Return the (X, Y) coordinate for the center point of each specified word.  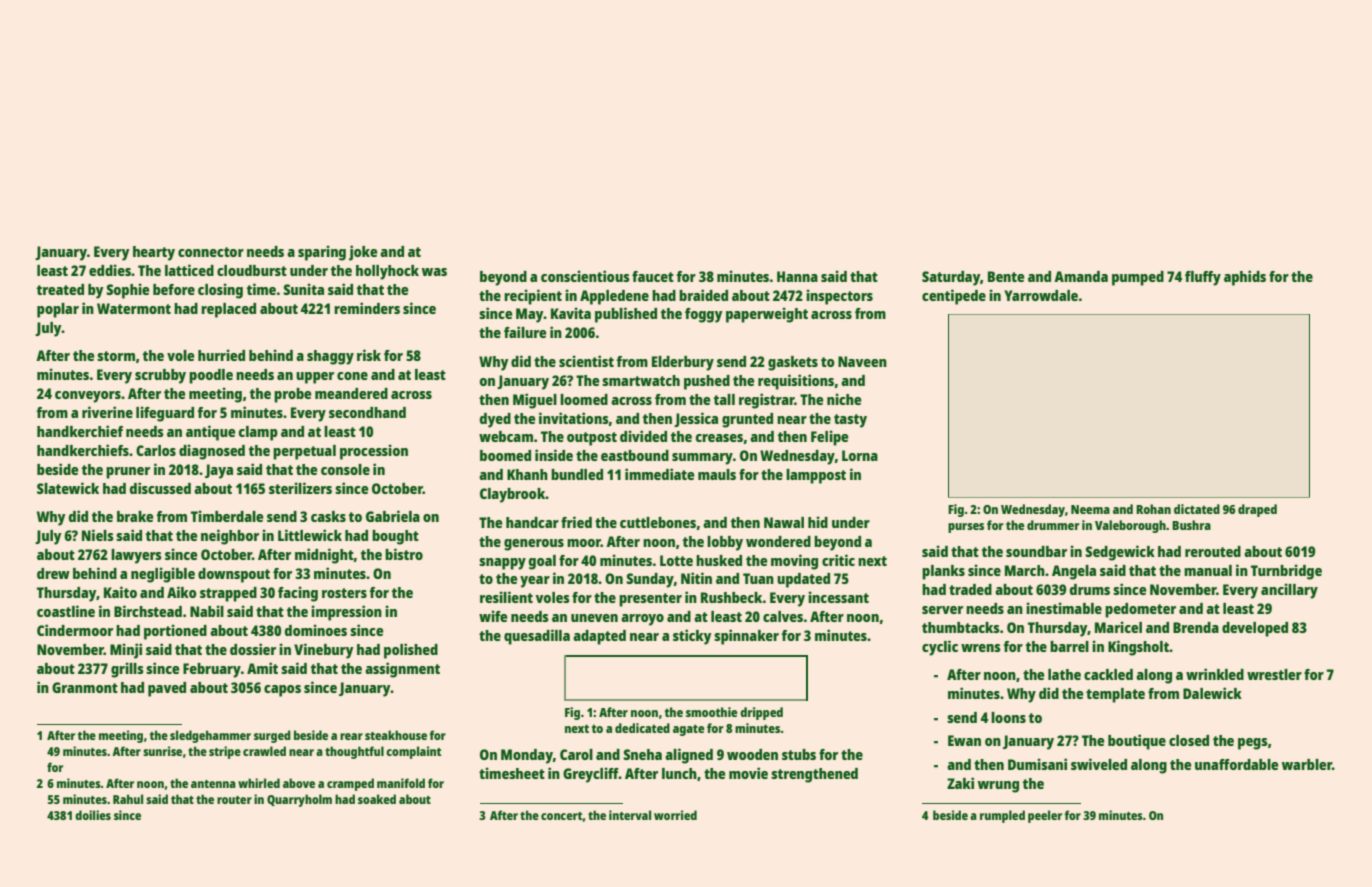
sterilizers (300, 488)
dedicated (642, 728)
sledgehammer (210, 736)
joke (363, 253)
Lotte (676, 560)
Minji (126, 651)
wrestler (1274, 674)
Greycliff (591, 775)
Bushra (1191, 525)
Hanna (797, 276)
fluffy (1203, 278)
